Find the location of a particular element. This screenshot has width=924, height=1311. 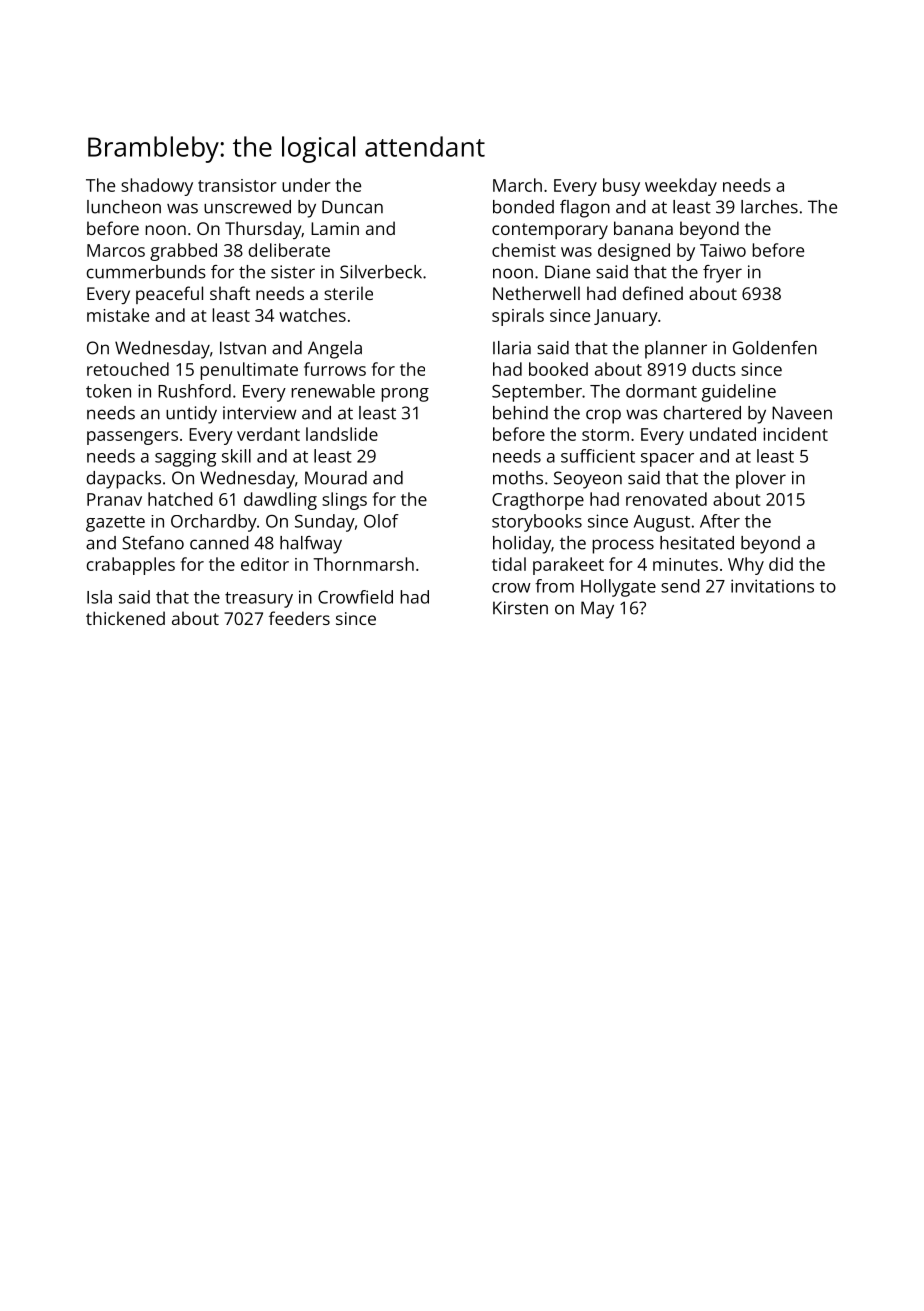

landslide is located at coordinates (342, 434).
